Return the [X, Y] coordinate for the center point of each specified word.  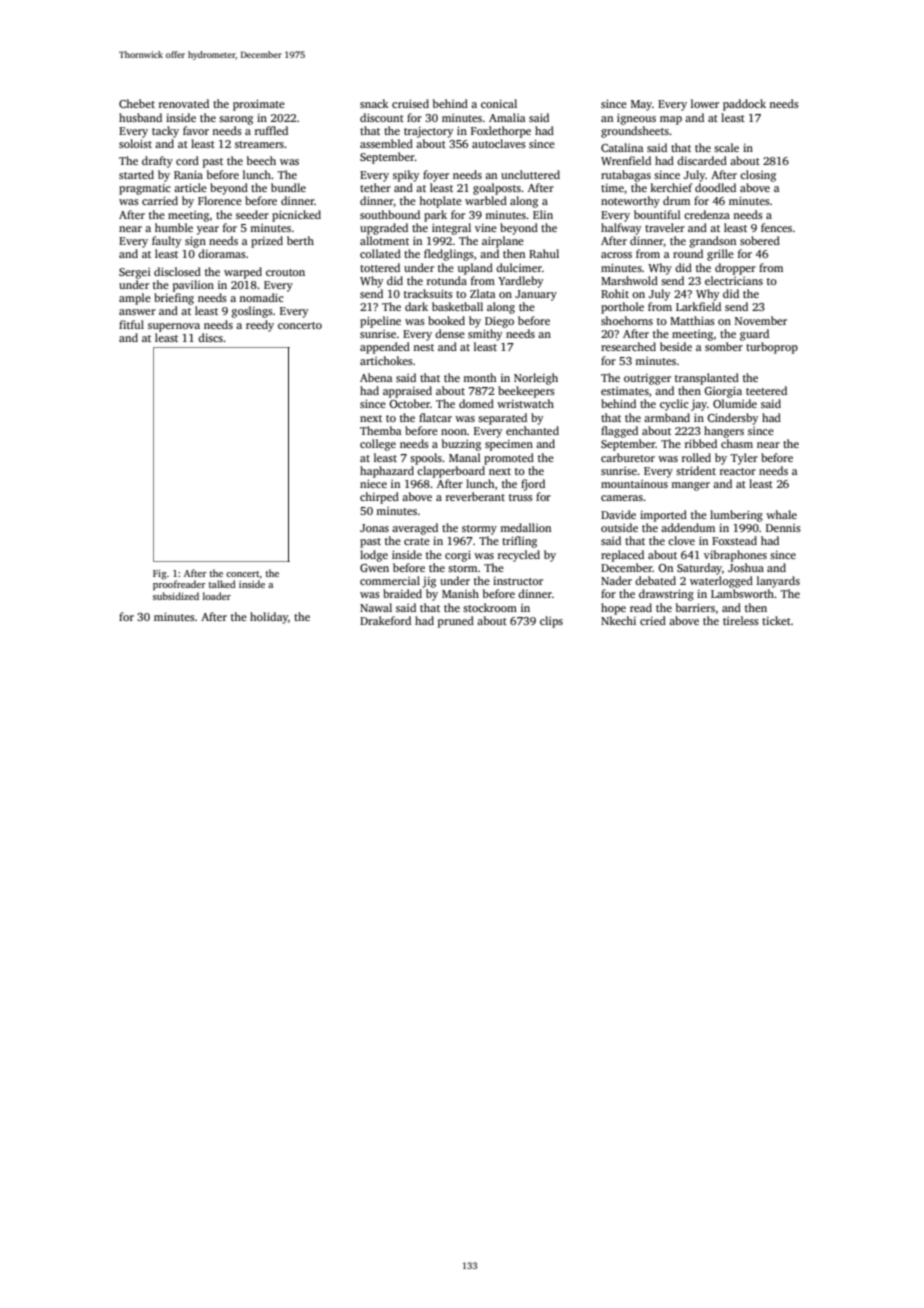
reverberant [475, 496]
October [409, 403]
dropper [735, 269]
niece [373, 483]
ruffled [271, 130]
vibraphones [735, 556]
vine [486, 228]
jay [699, 405]
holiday [269, 618]
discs [210, 337]
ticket [776, 620]
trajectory [428, 132]
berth [300, 240]
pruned [456, 622]
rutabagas [626, 176]
